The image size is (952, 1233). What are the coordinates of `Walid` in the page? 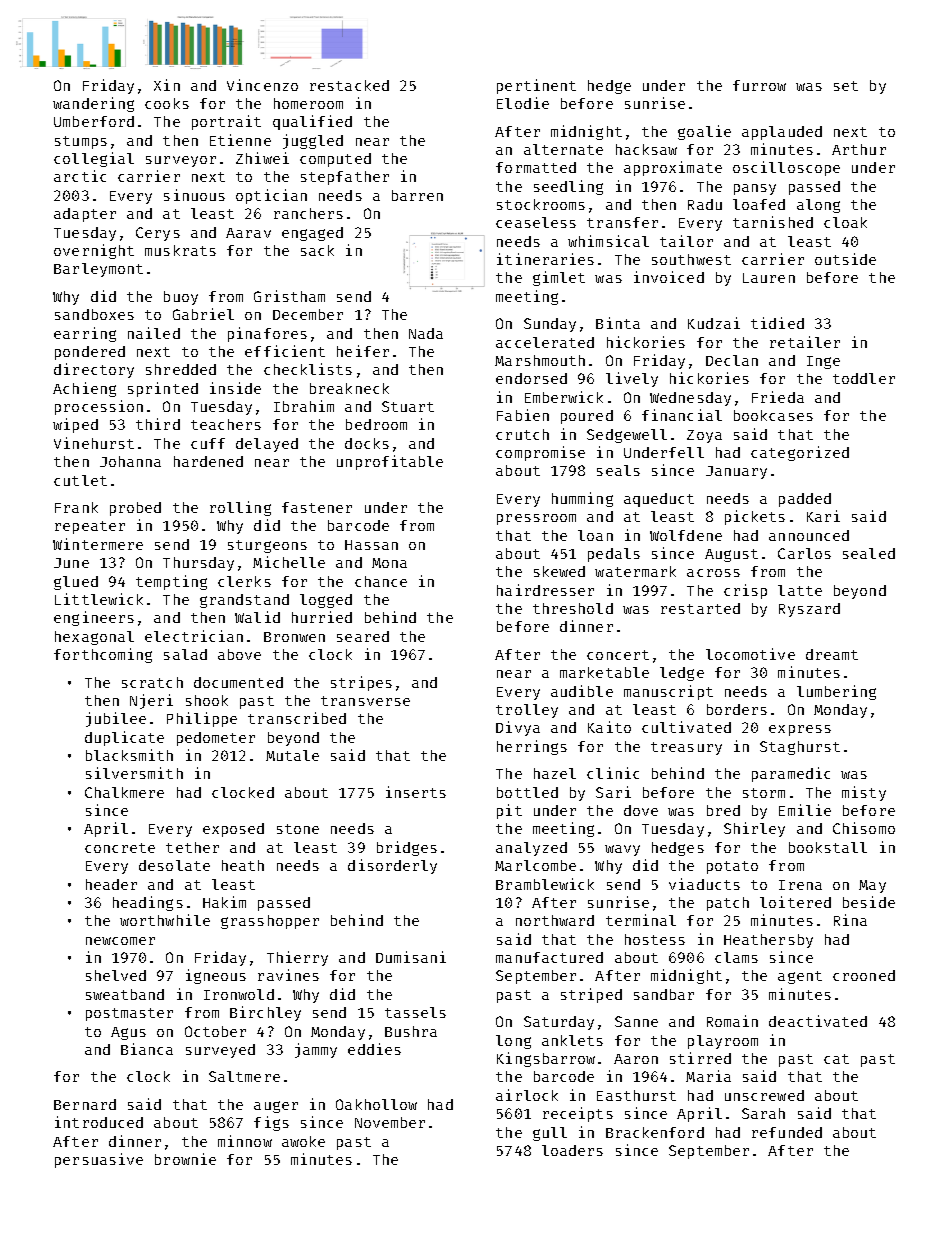 It's located at (257, 617).
